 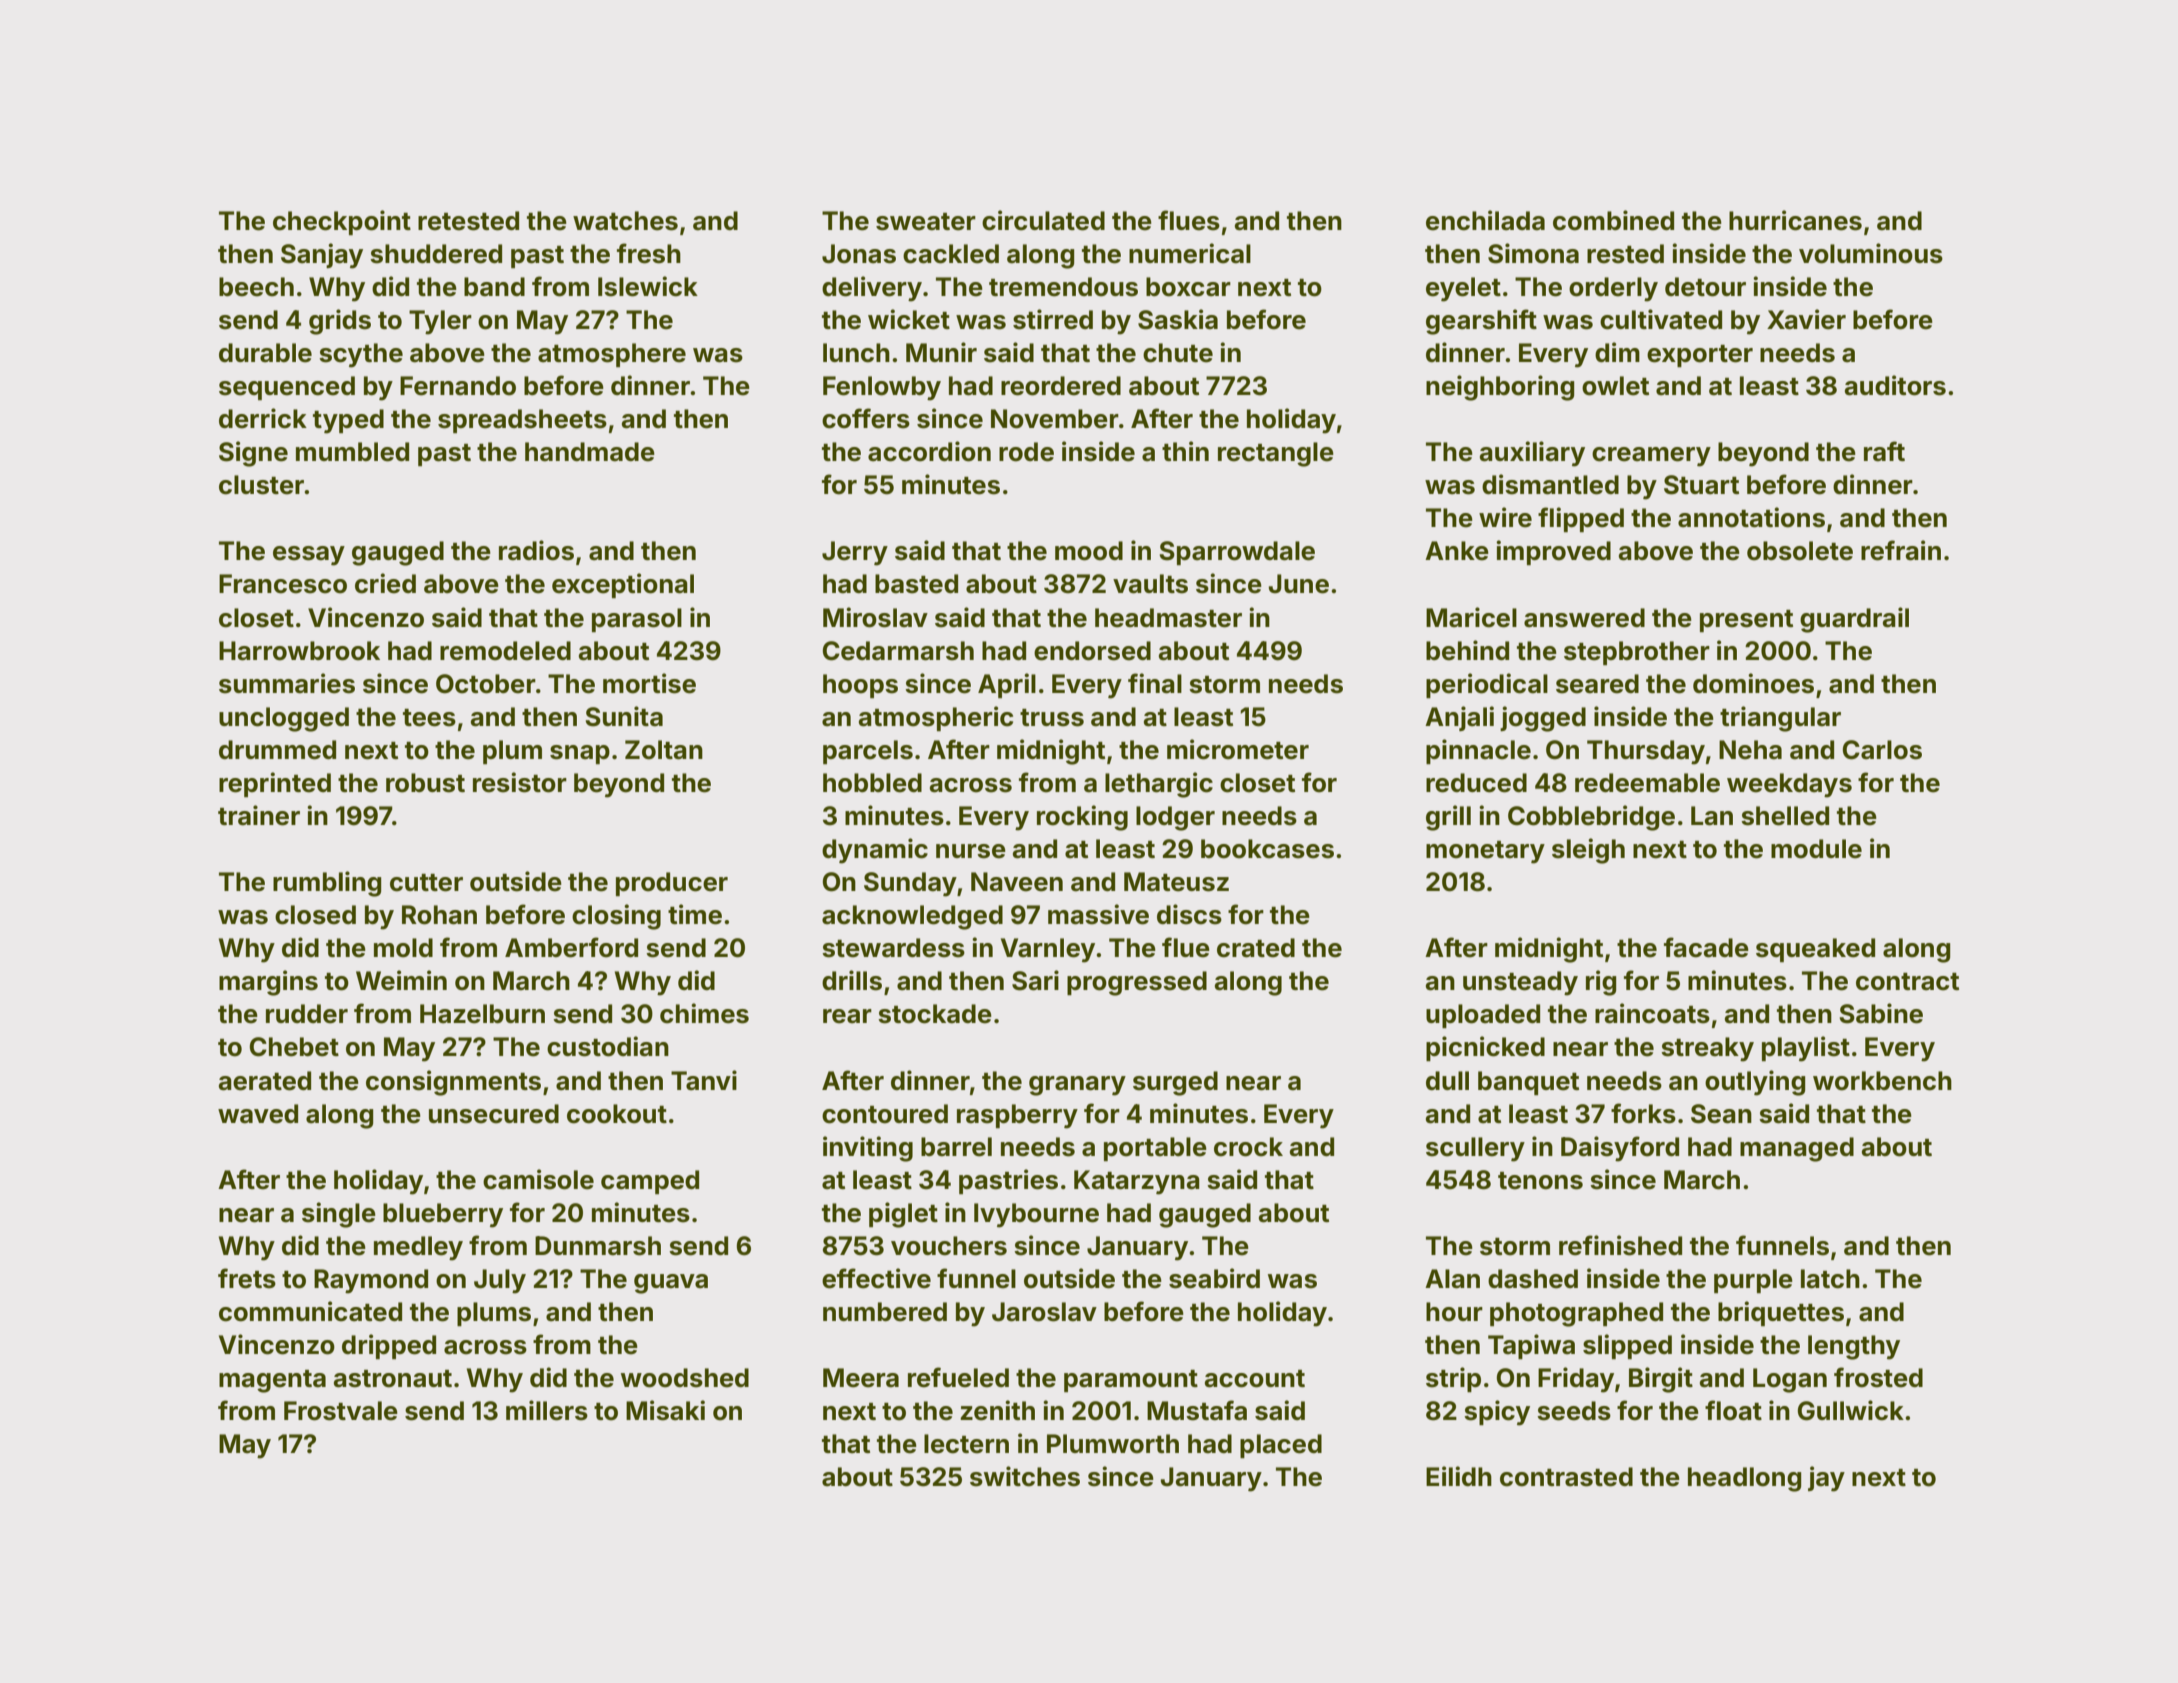 I want to click on placed, so click(x=1281, y=1446).
